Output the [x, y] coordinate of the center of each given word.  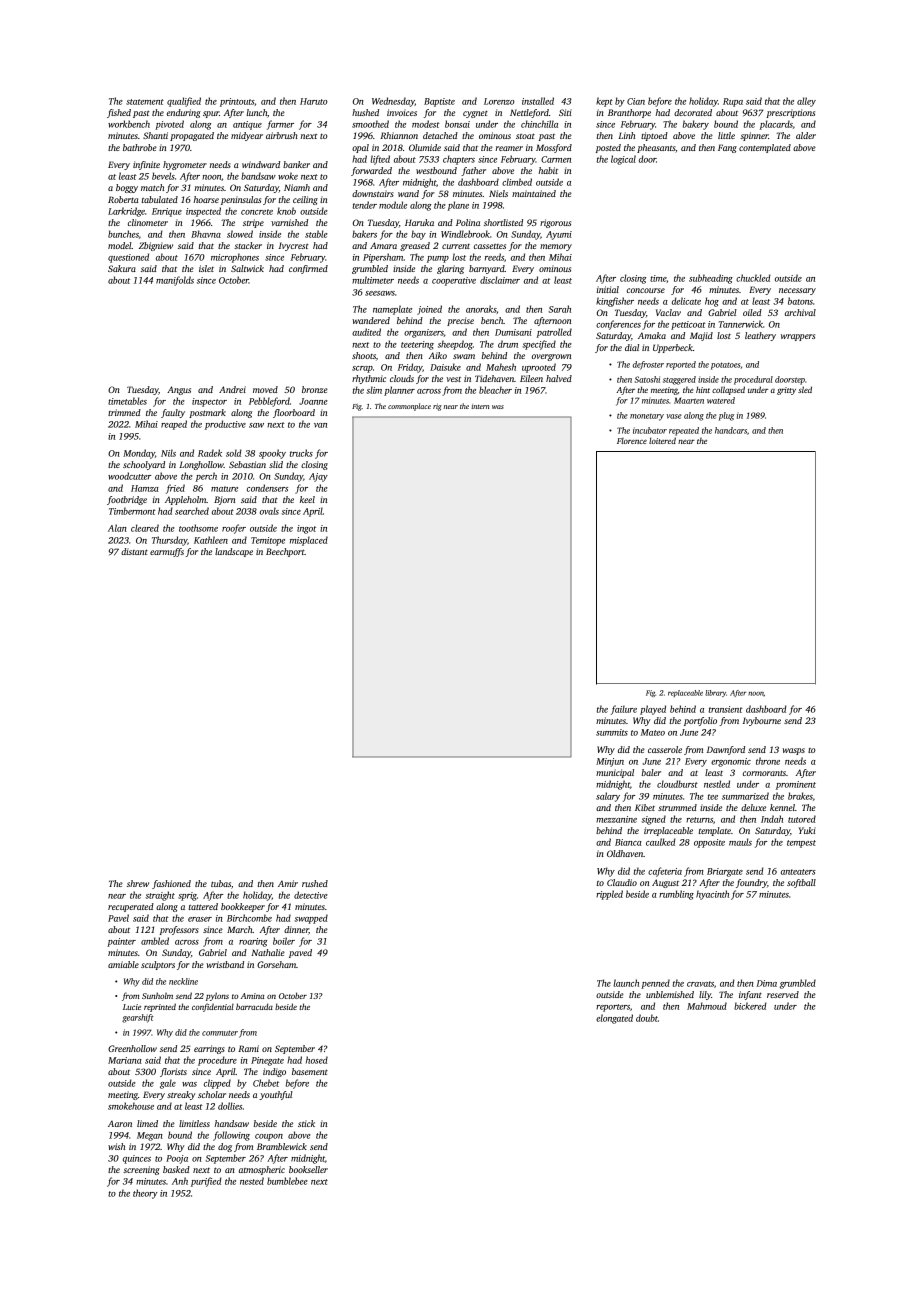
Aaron [120, 1123]
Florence [632, 441]
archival [800, 312]
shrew [138, 883]
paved [300, 953]
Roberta [123, 199]
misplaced [309, 541]
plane [458, 206]
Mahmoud [707, 1006]
